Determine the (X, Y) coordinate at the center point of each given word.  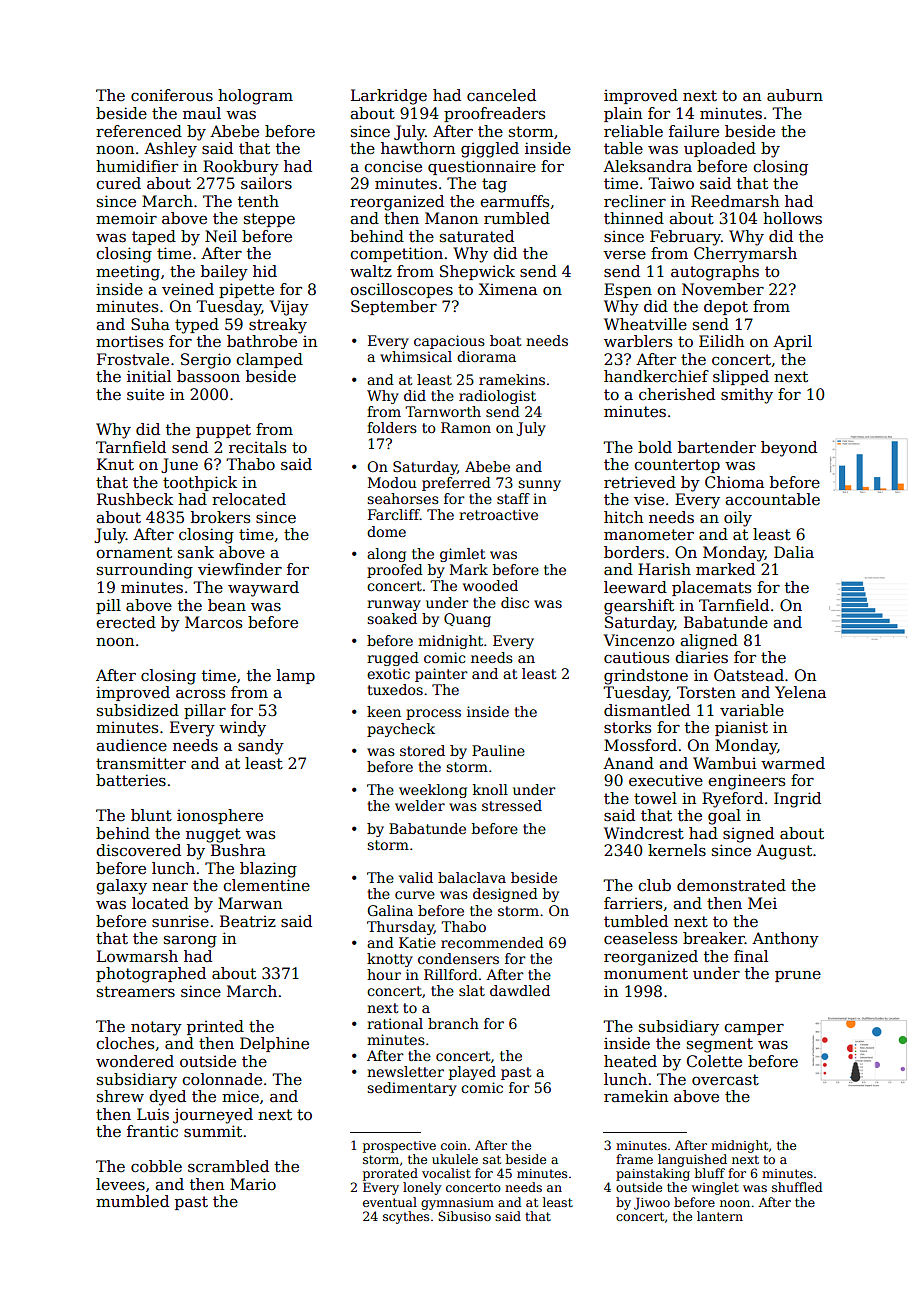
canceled (501, 95)
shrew (120, 1096)
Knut (115, 464)
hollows (792, 218)
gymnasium (457, 1204)
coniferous (172, 95)
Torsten (706, 692)
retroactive (498, 514)
